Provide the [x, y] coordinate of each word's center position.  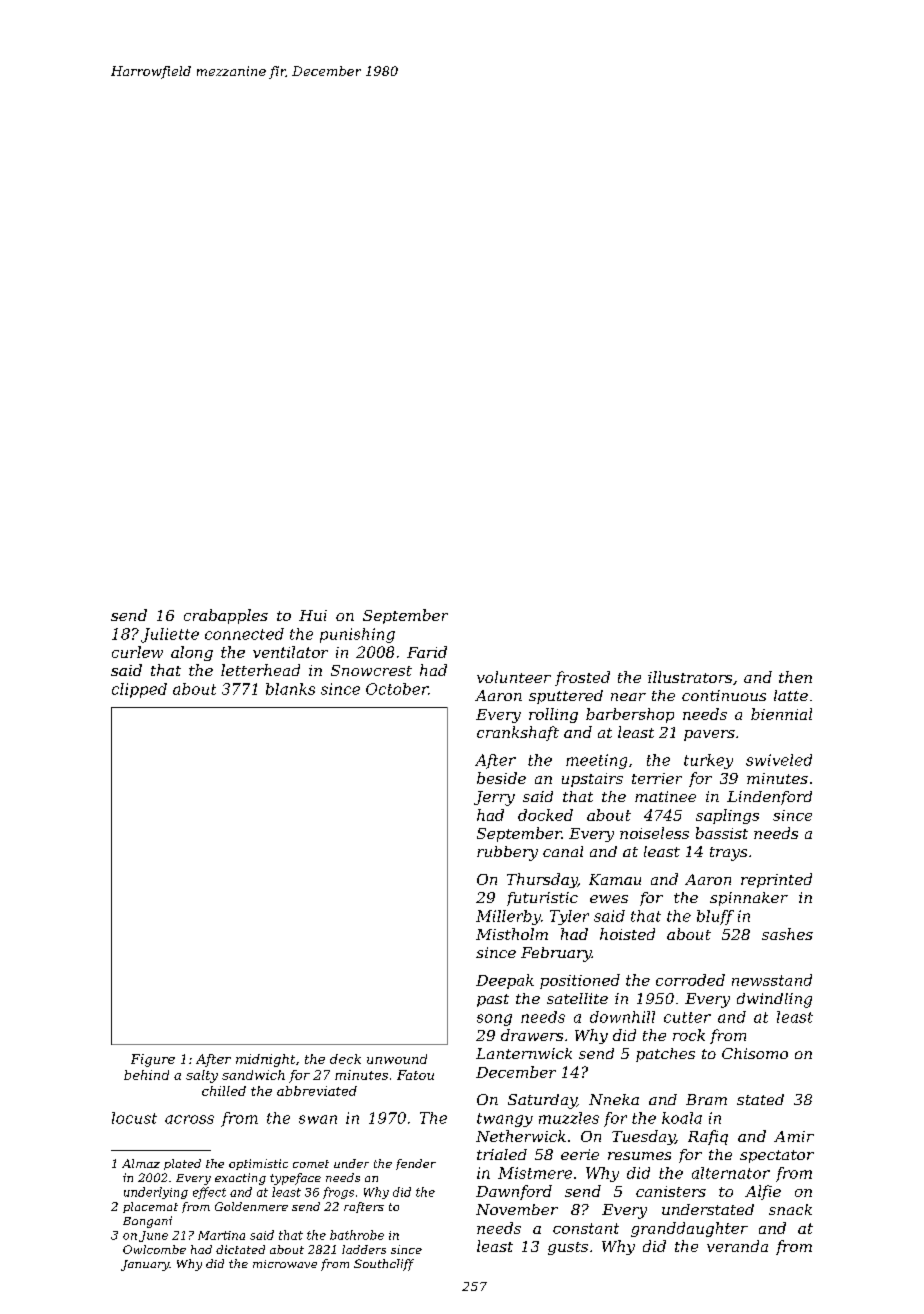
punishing [357, 635]
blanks [290, 689]
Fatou [415, 1075]
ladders [364, 1249]
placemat [150, 1207]
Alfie [763, 1192]
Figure [153, 1060]
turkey [708, 761]
